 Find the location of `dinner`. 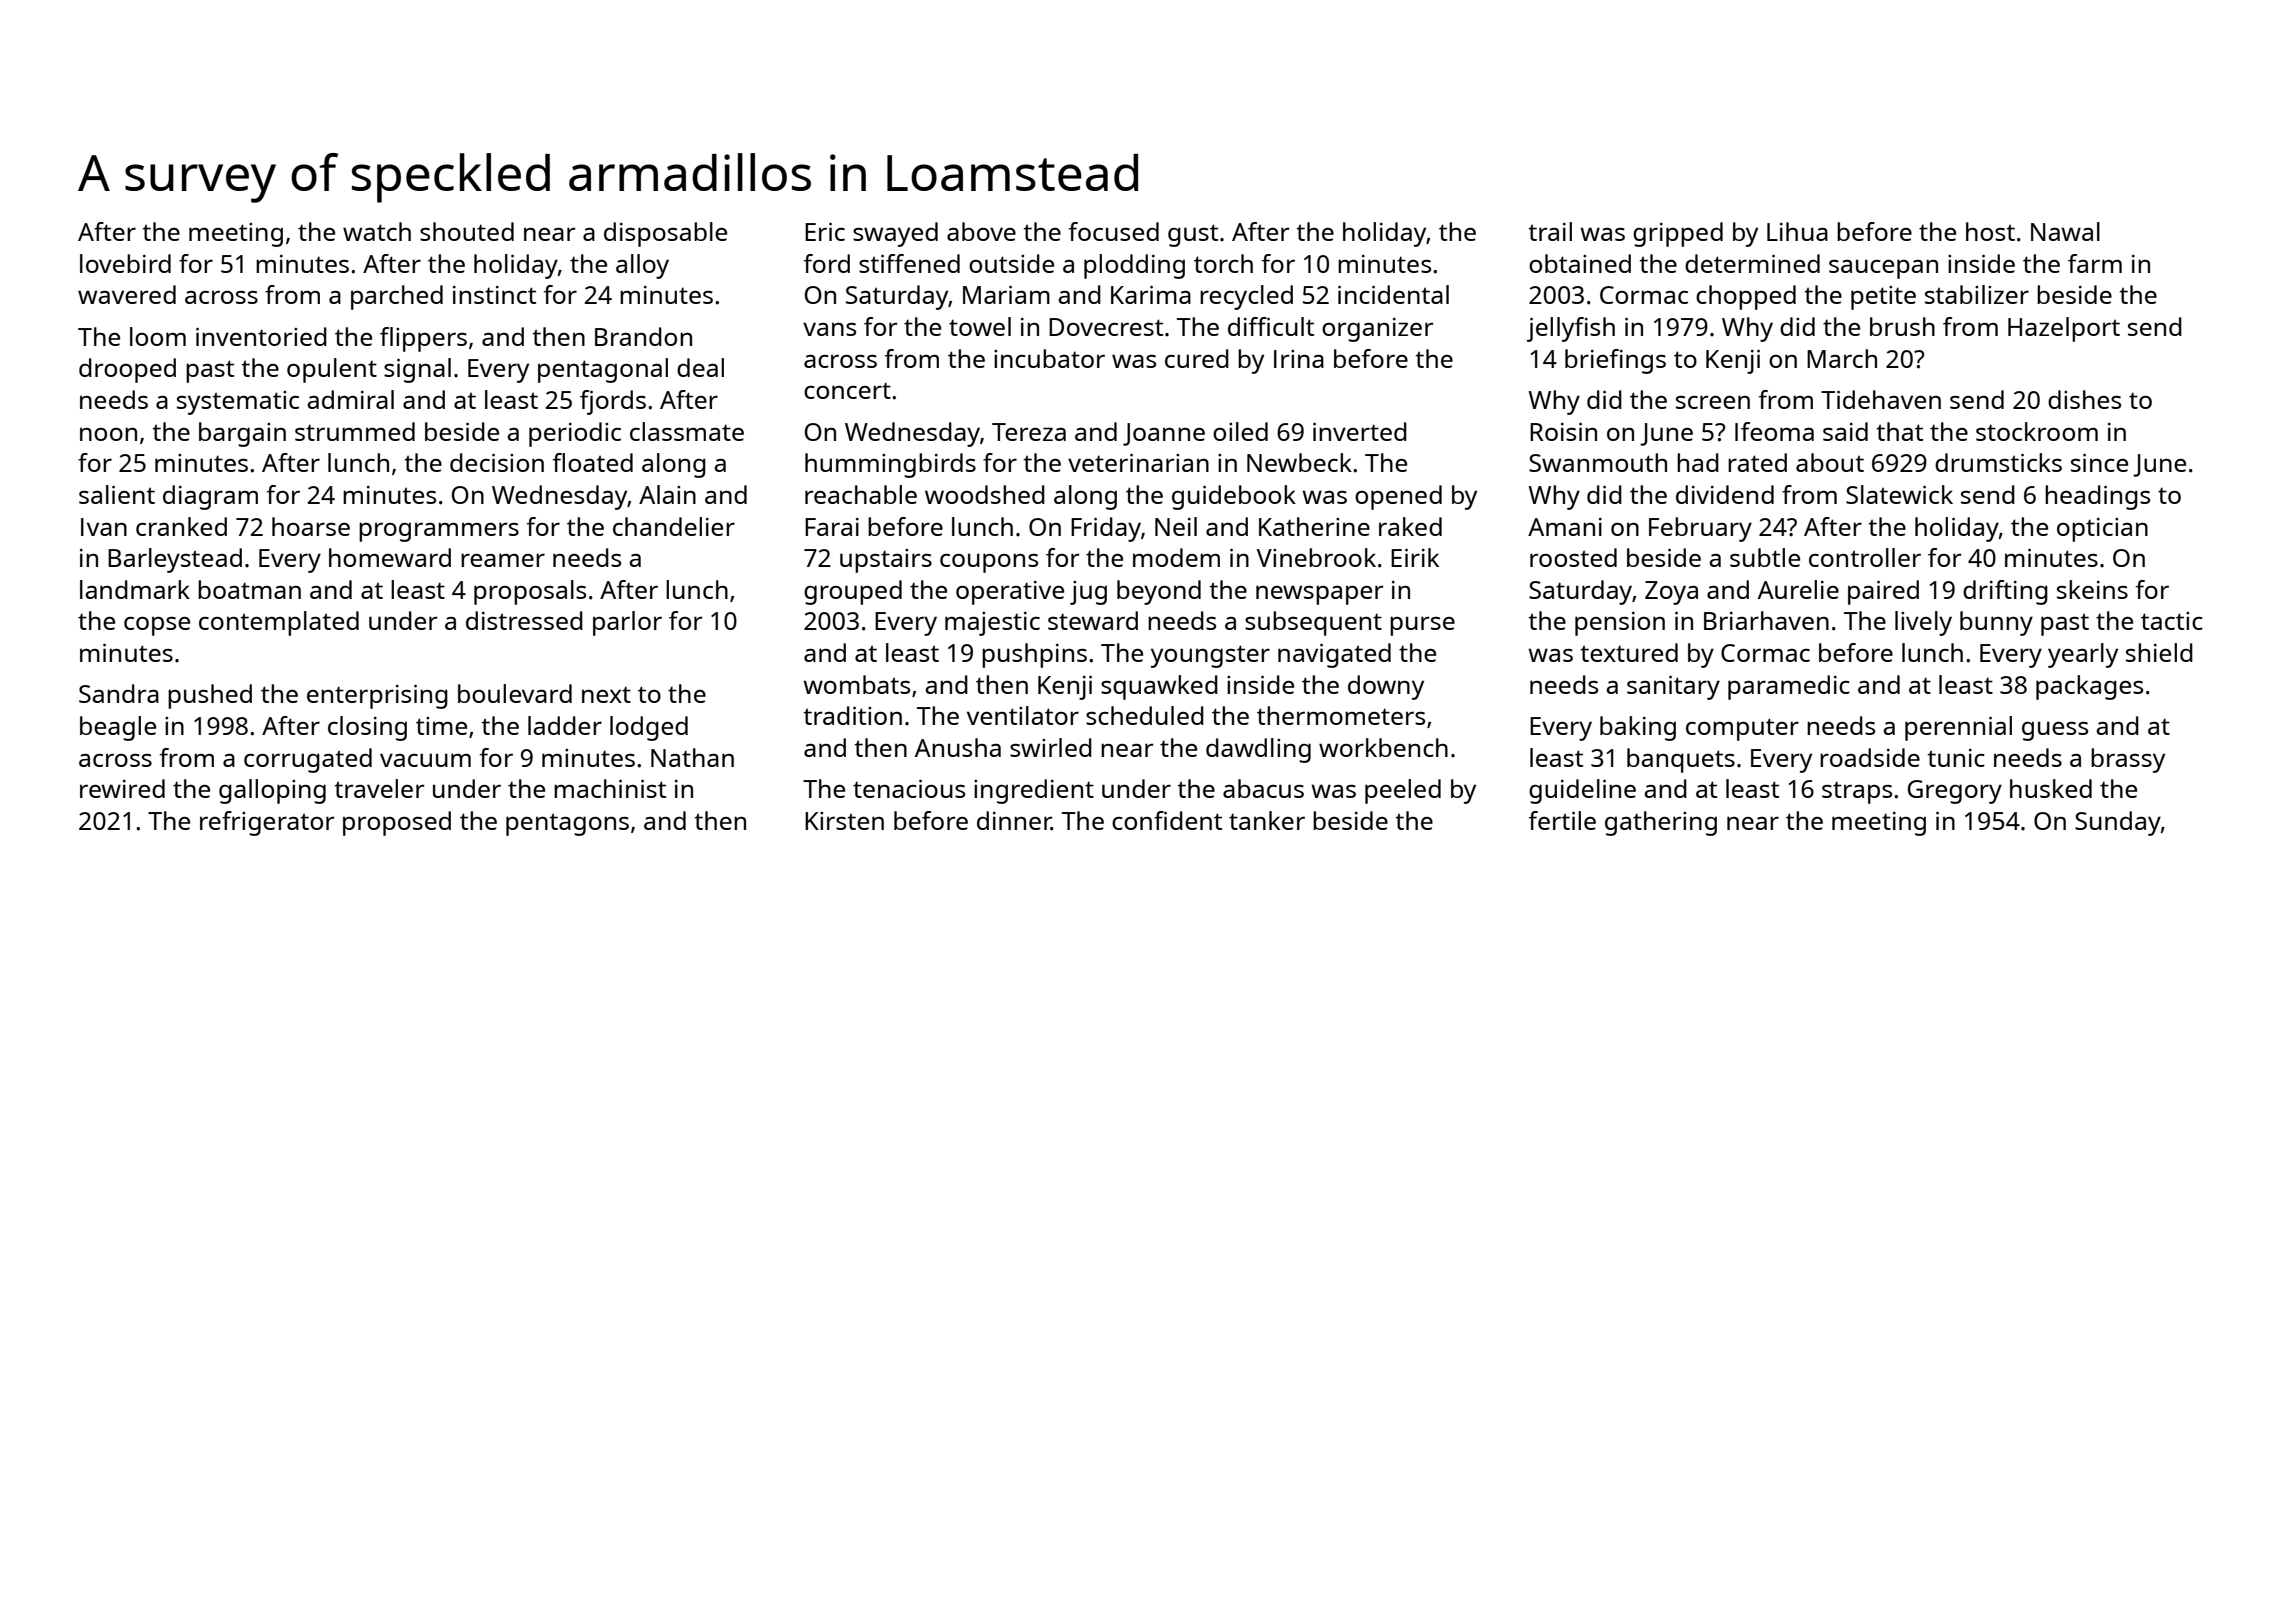

dinner is located at coordinates (1014, 820).
